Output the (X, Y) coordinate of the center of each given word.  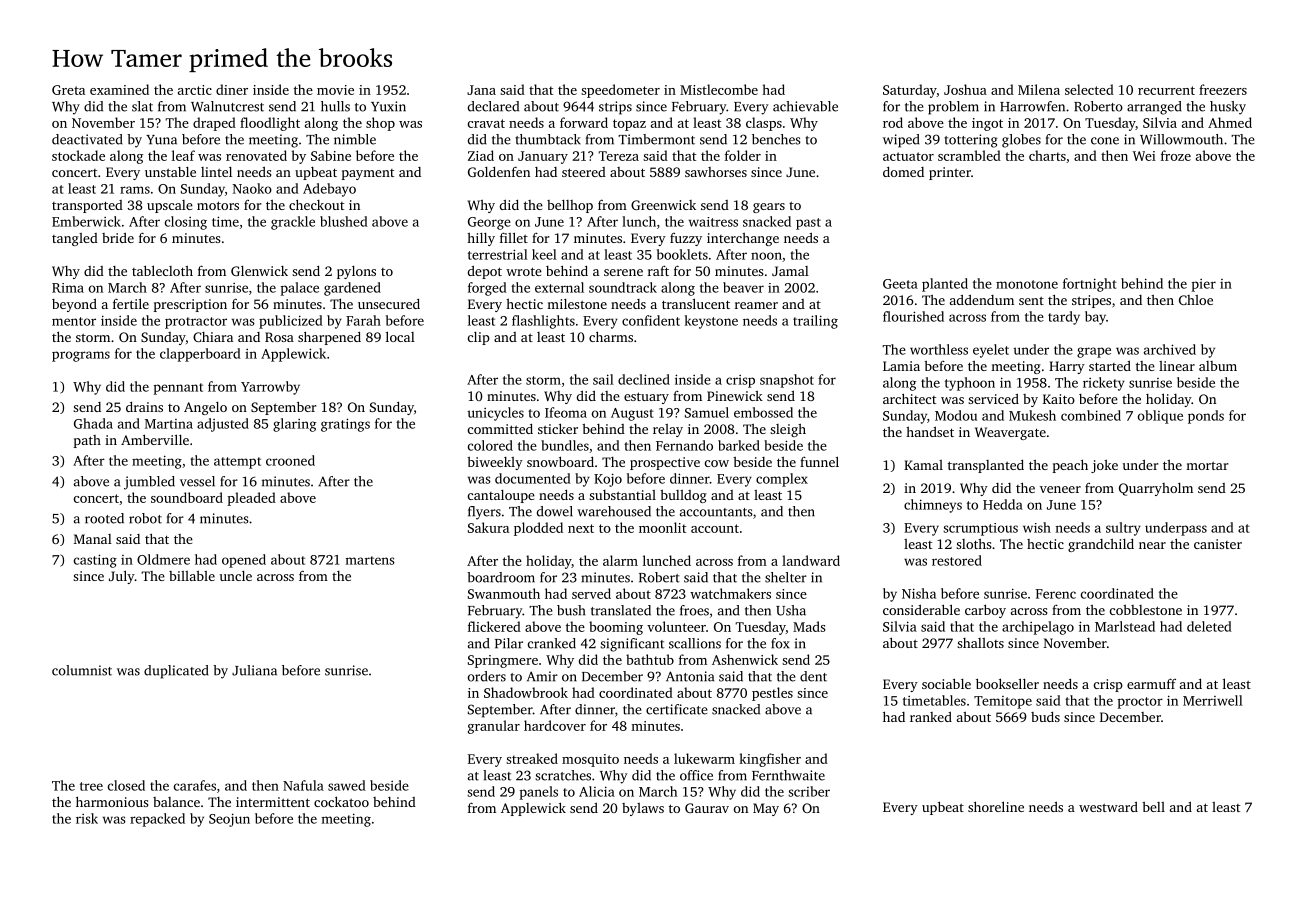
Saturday (910, 91)
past (808, 224)
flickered (494, 626)
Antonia (690, 676)
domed (903, 172)
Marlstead (1125, 626)
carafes (195, 785)
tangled (75, 239)
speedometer (620, 91)
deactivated (87, 139)
